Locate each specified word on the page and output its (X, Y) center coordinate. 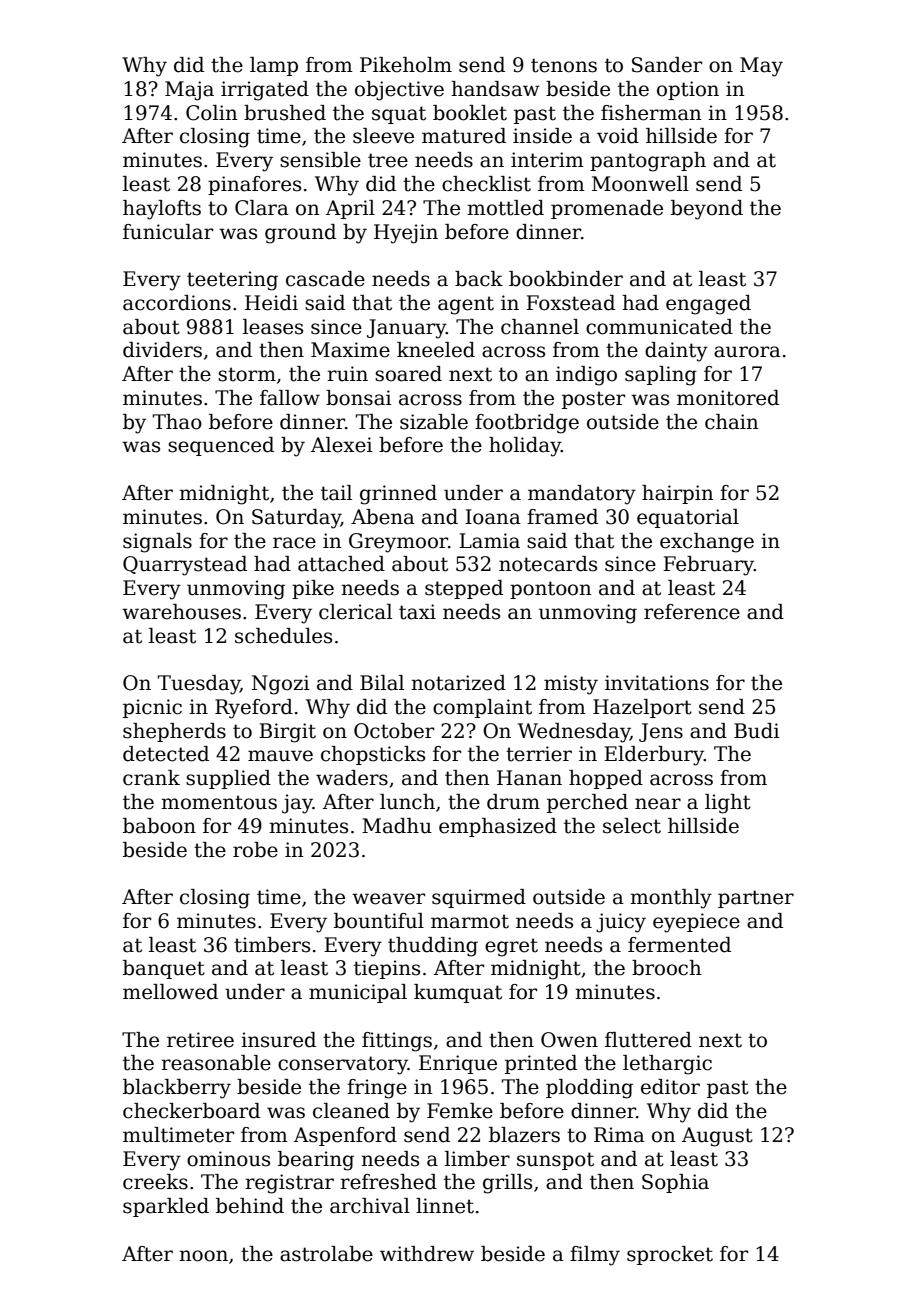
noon (203, 1256)
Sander (667, 65)
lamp (274, 66)
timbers (272, 945)
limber (477, 1159)
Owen (569, 1040)
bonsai (359, 398)
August (717, 1137)
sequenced (221, 446)
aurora (747, 352)
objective (399, 91)
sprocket (670, 1255)
